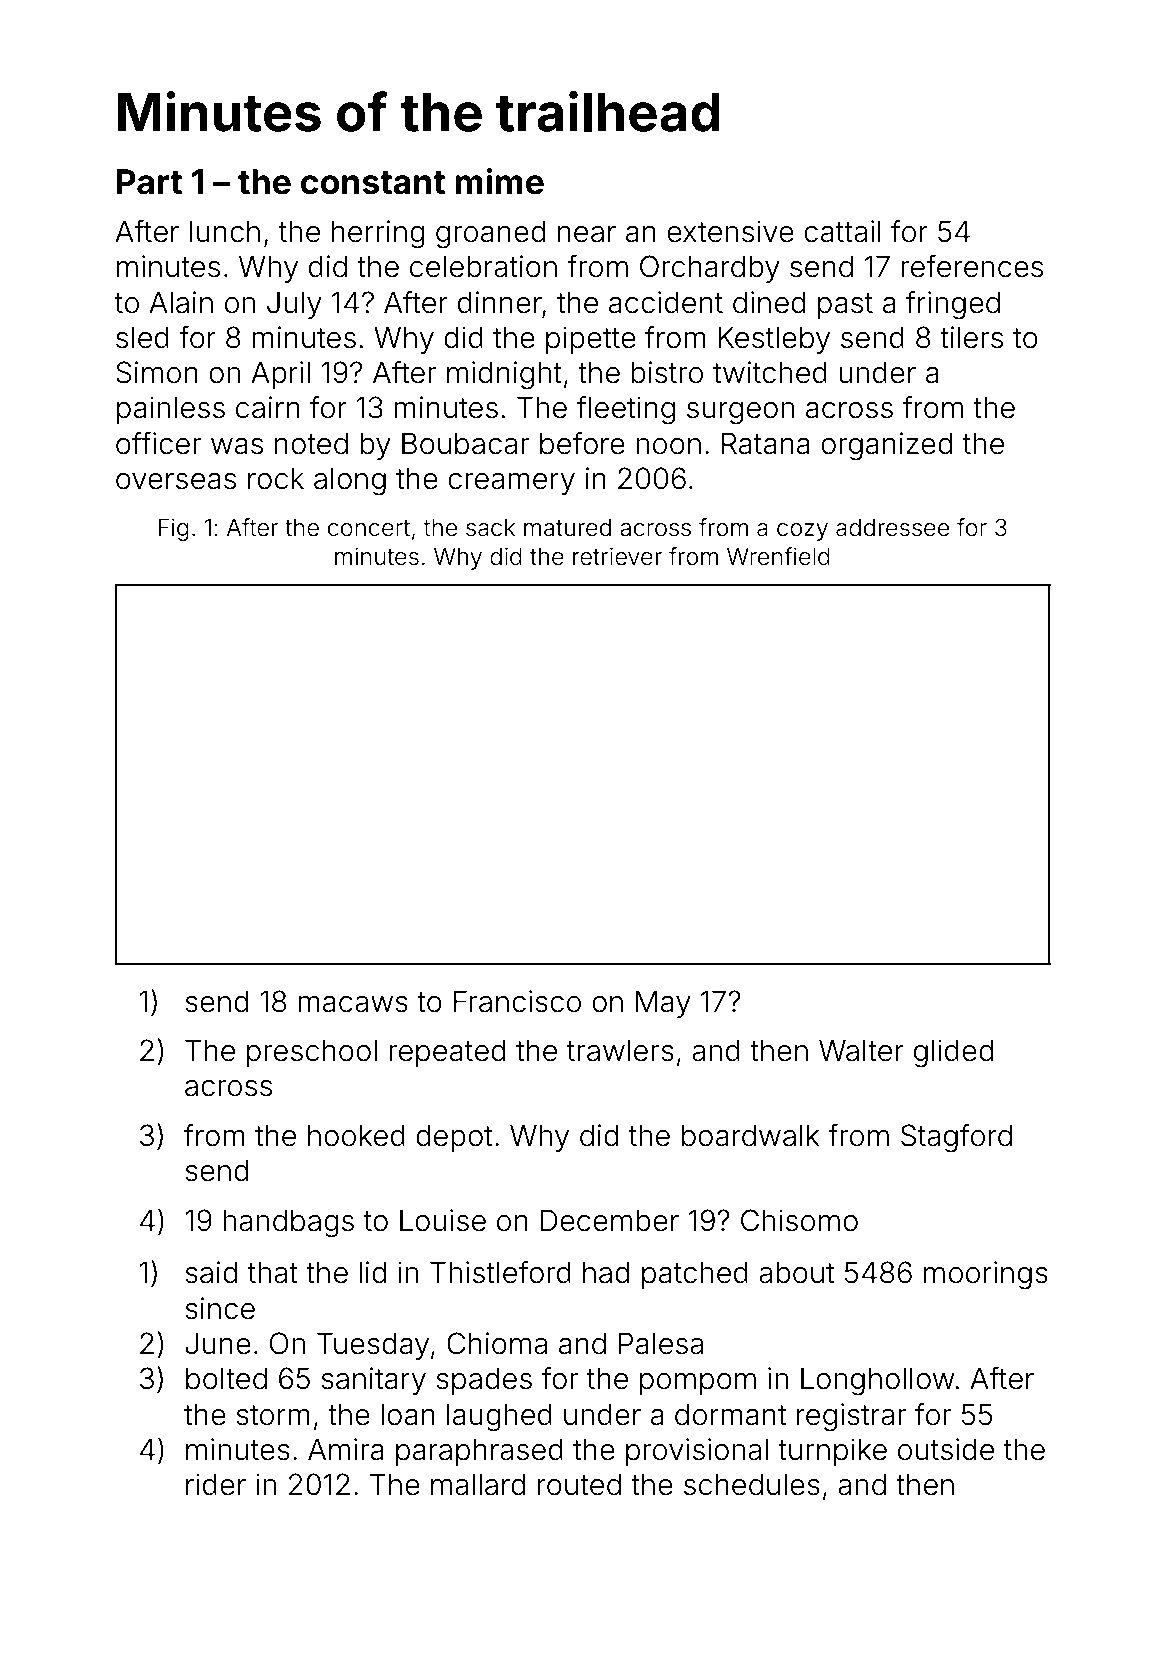 The height and width of the screenshot is (1654, 1165). I want to click on preschool, so click(312, 1053).
